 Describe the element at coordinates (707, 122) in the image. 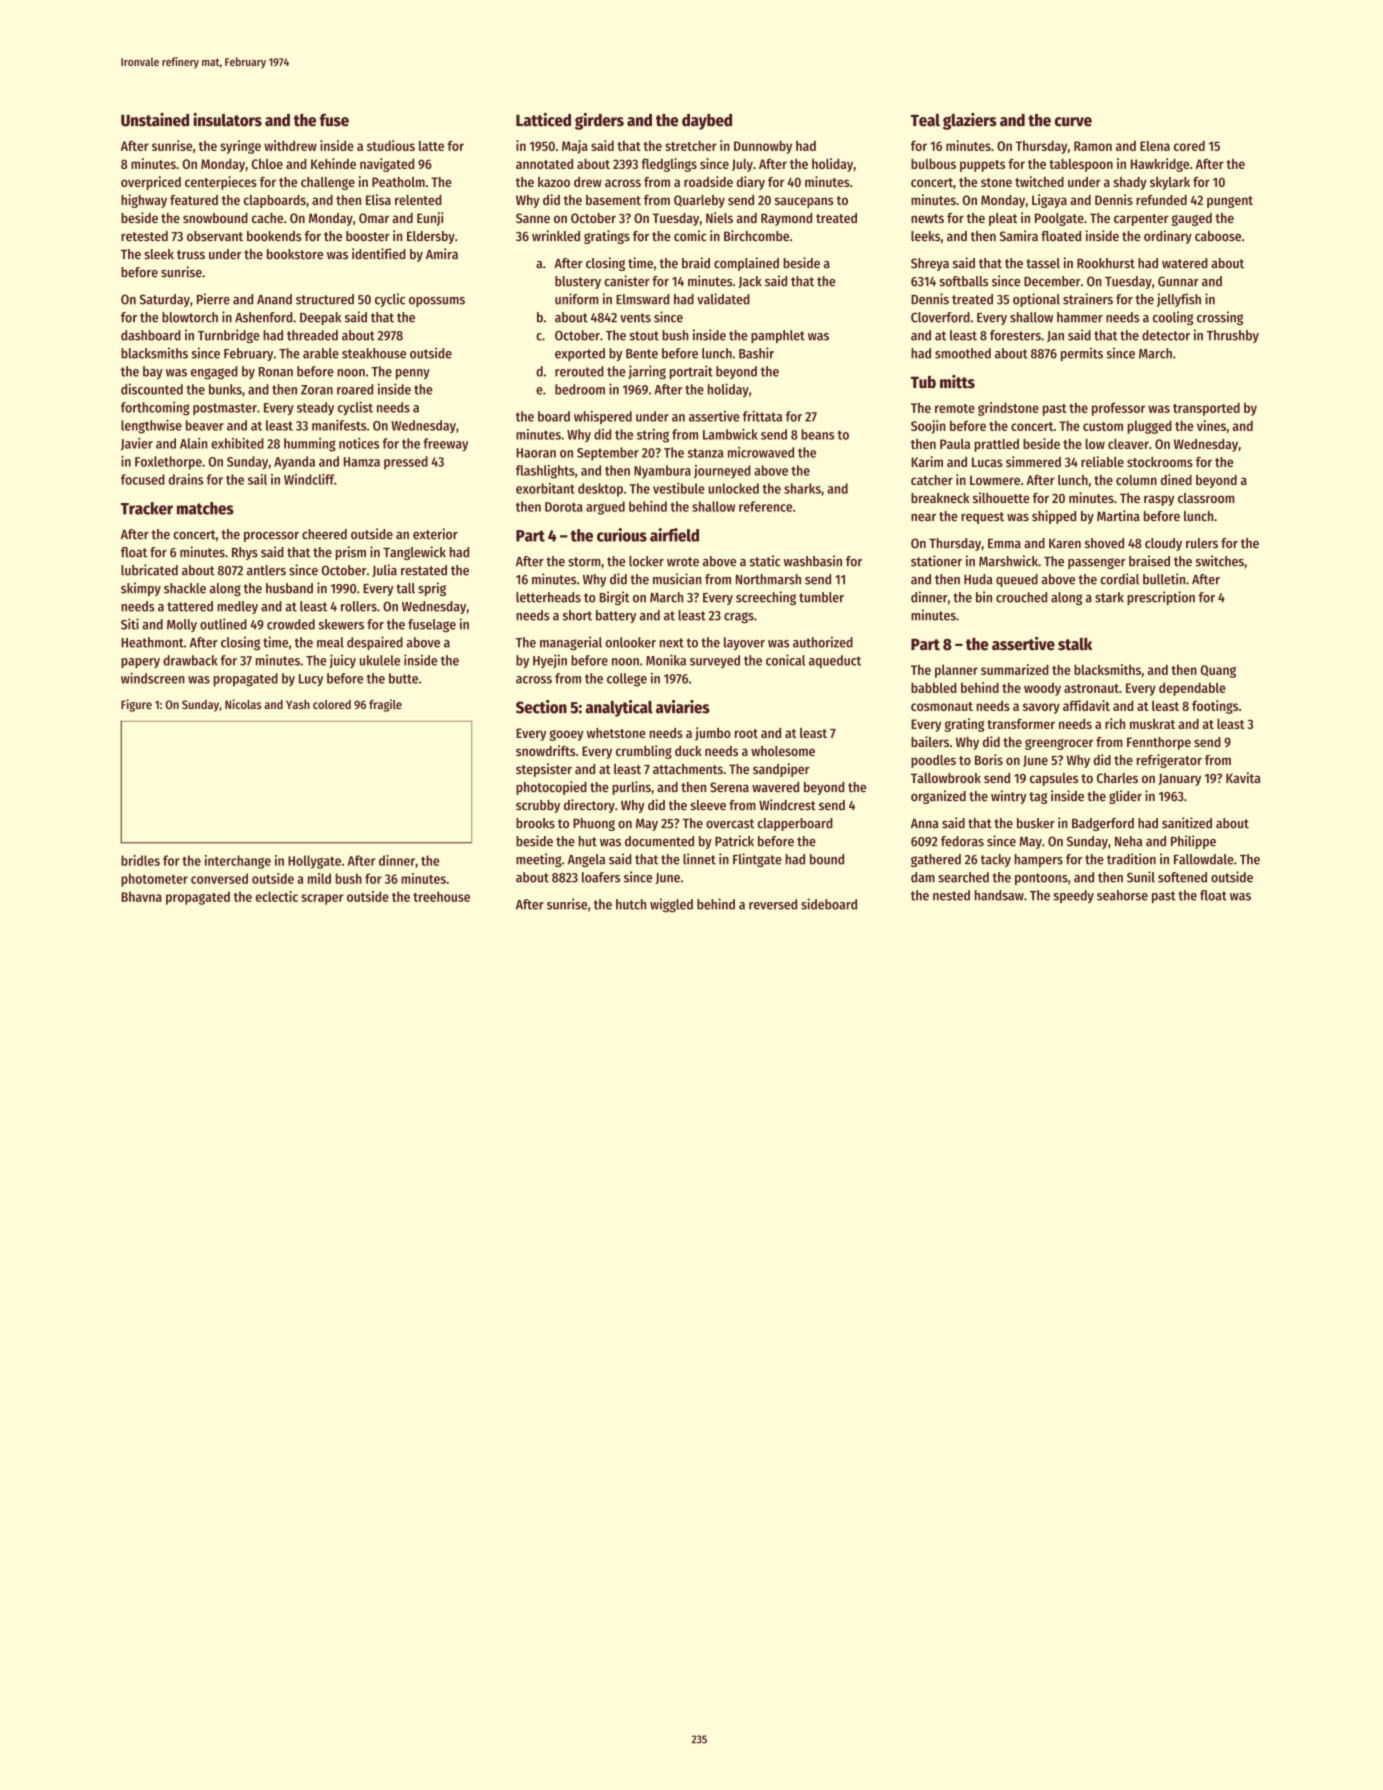

I see `daybed` at that location.
